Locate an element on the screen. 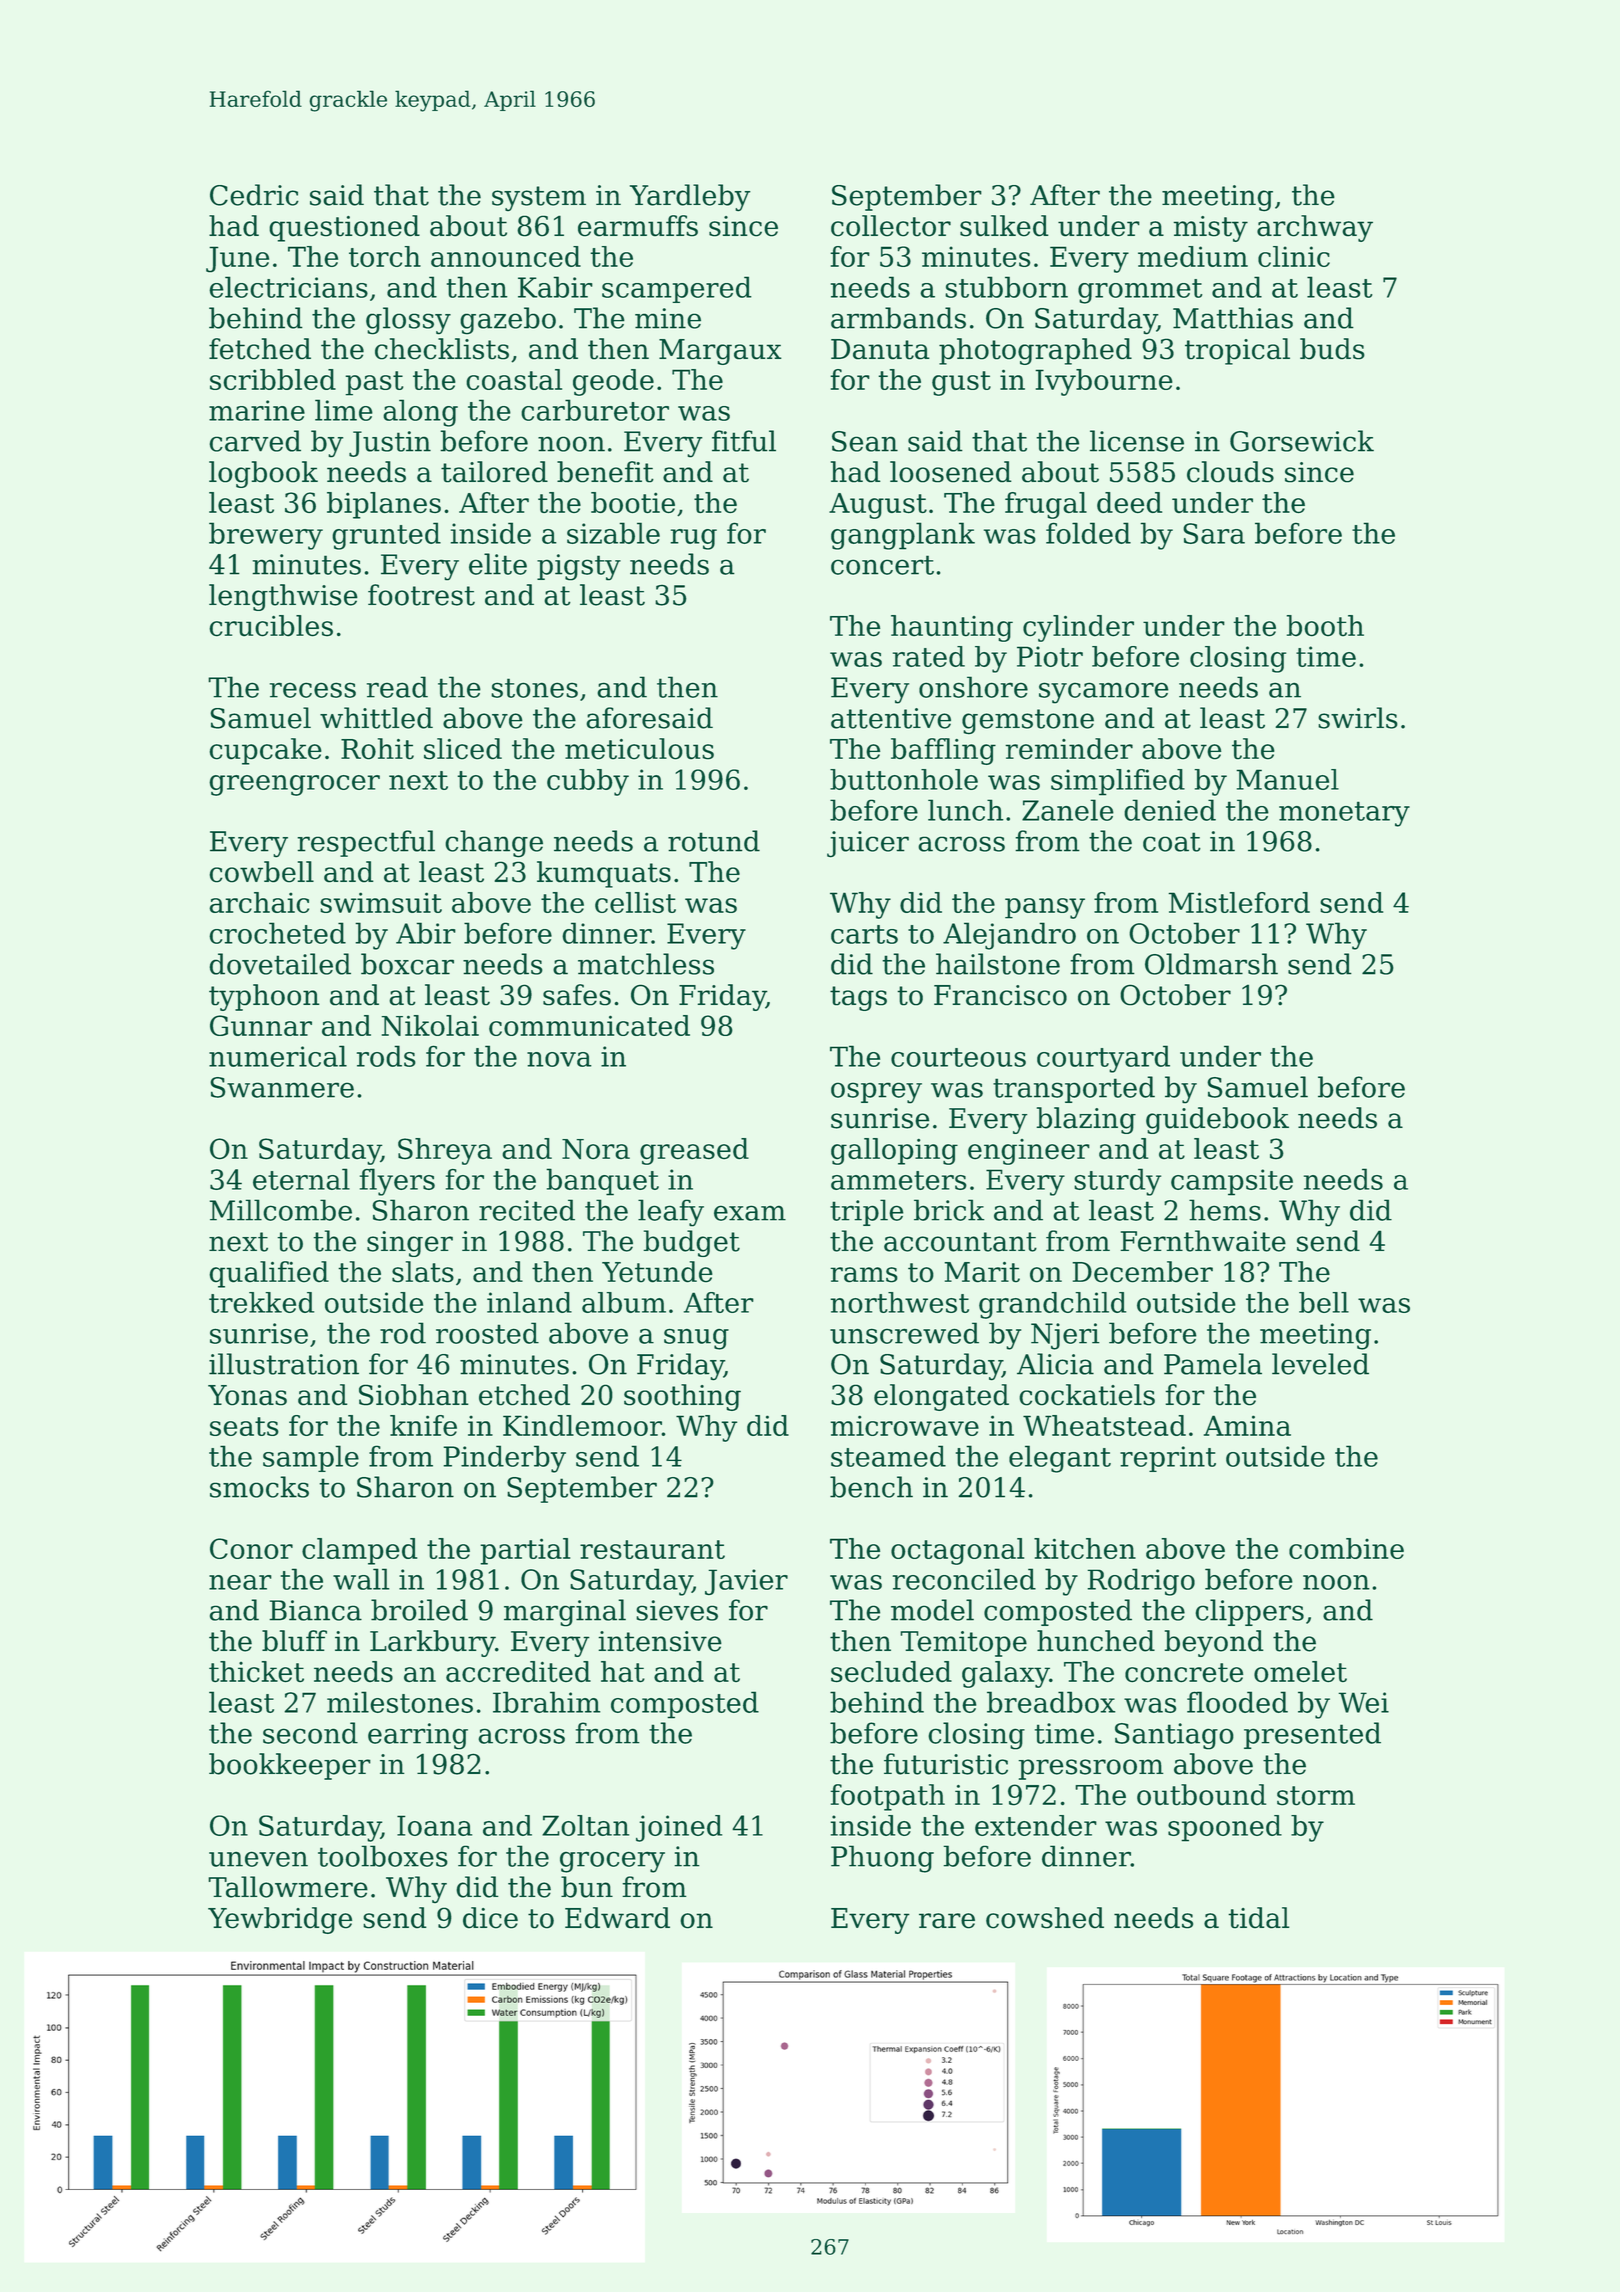 The height and width of the screenshot is (2292, 1620). rare is located at coordinates (947, 1921).
